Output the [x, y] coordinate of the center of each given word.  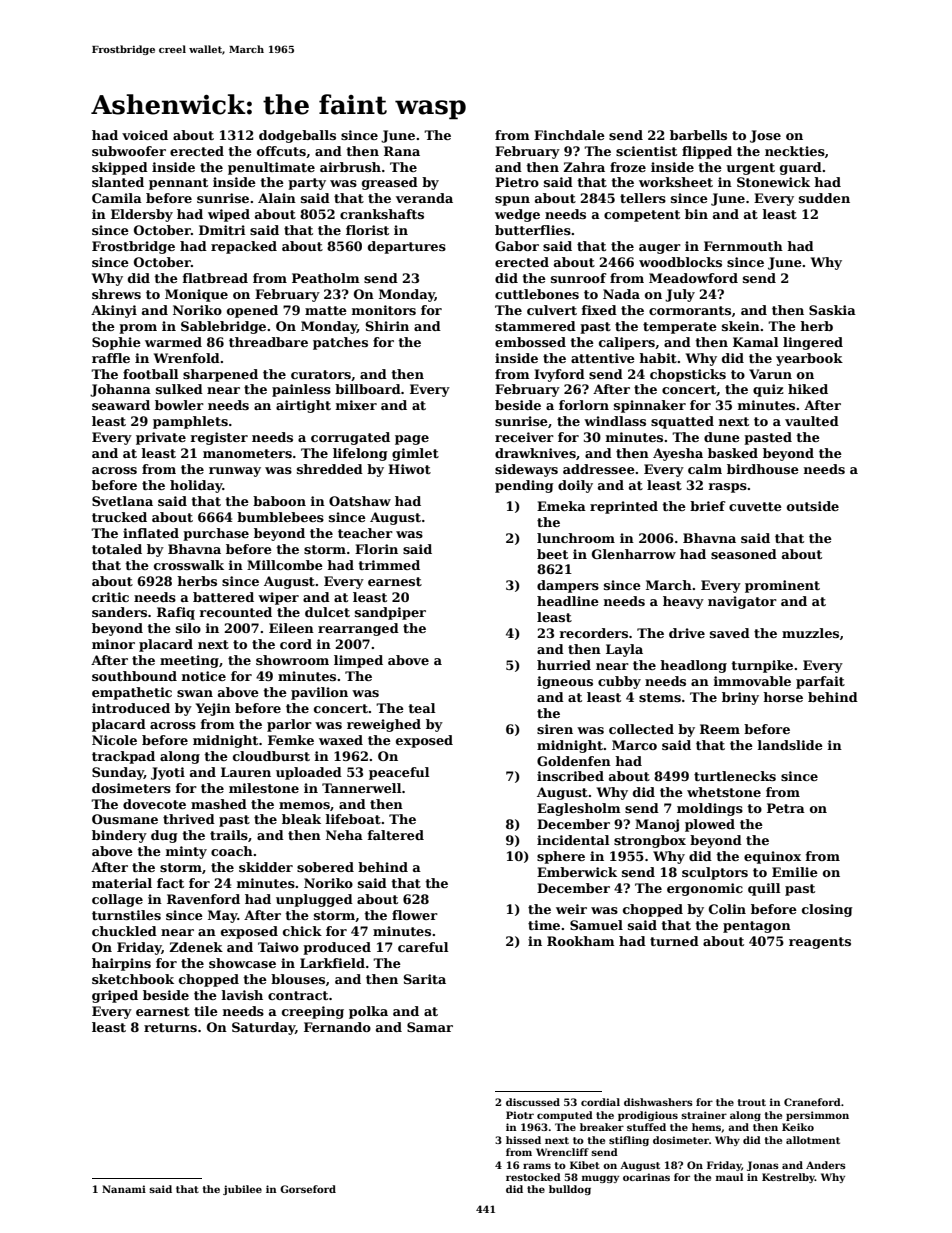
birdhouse [763, 469]
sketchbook [133, 979]
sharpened [220, 375]
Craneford [812, 1102]
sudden [824, 198]
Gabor [517, 246]
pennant [178, 184]
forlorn [584, 405]
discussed [533, 1102]
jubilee [242, 1190]
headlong [693, 666]
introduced [131, 708]
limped [358, 661]
